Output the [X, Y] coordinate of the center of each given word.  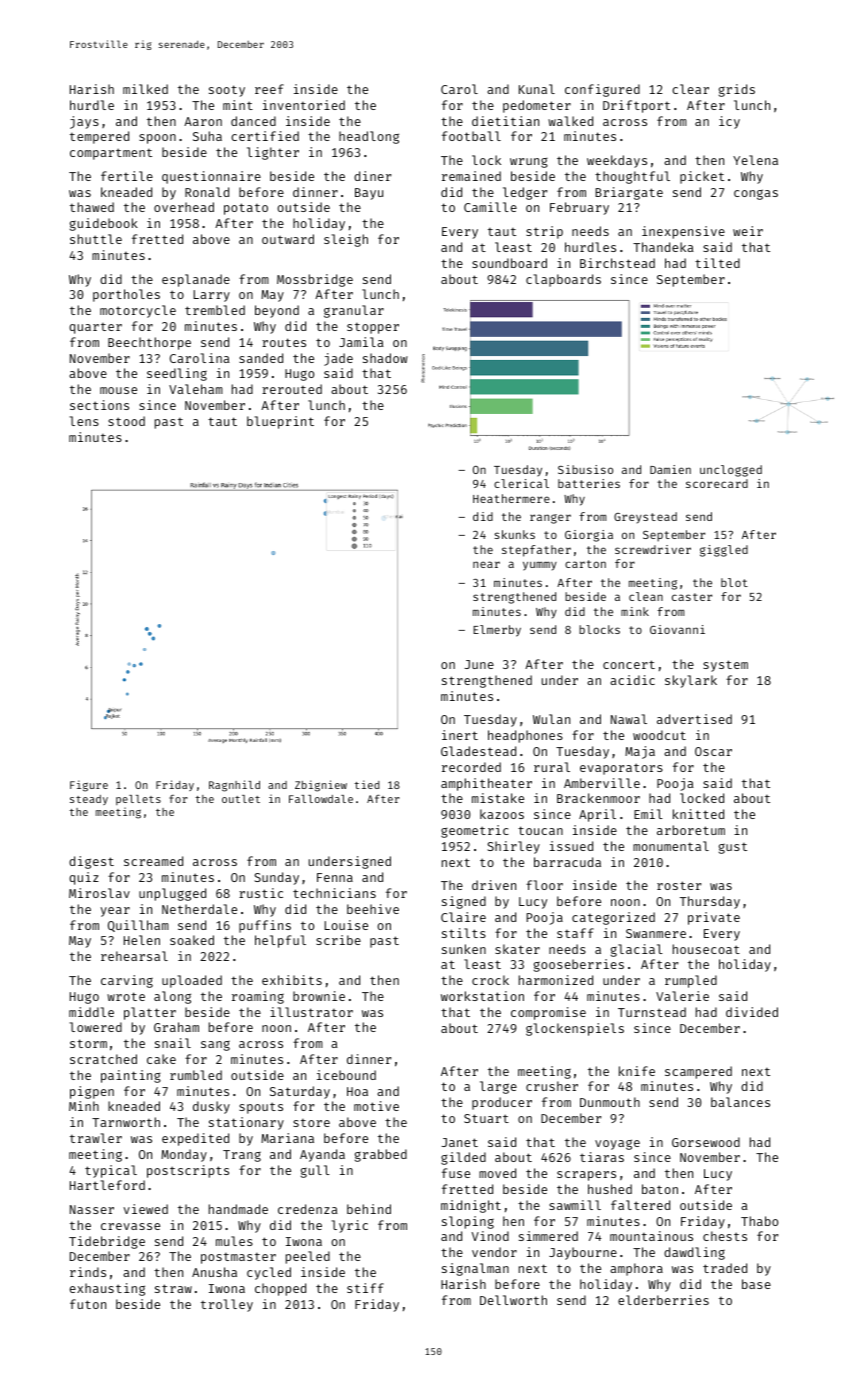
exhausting [107, 1289]
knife [637, 1071]
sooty [227, 91]
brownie [319, 996]
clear [690, 89]
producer [502, 1103]
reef [269, 89]
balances [740, 1102]
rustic [261, 893]
